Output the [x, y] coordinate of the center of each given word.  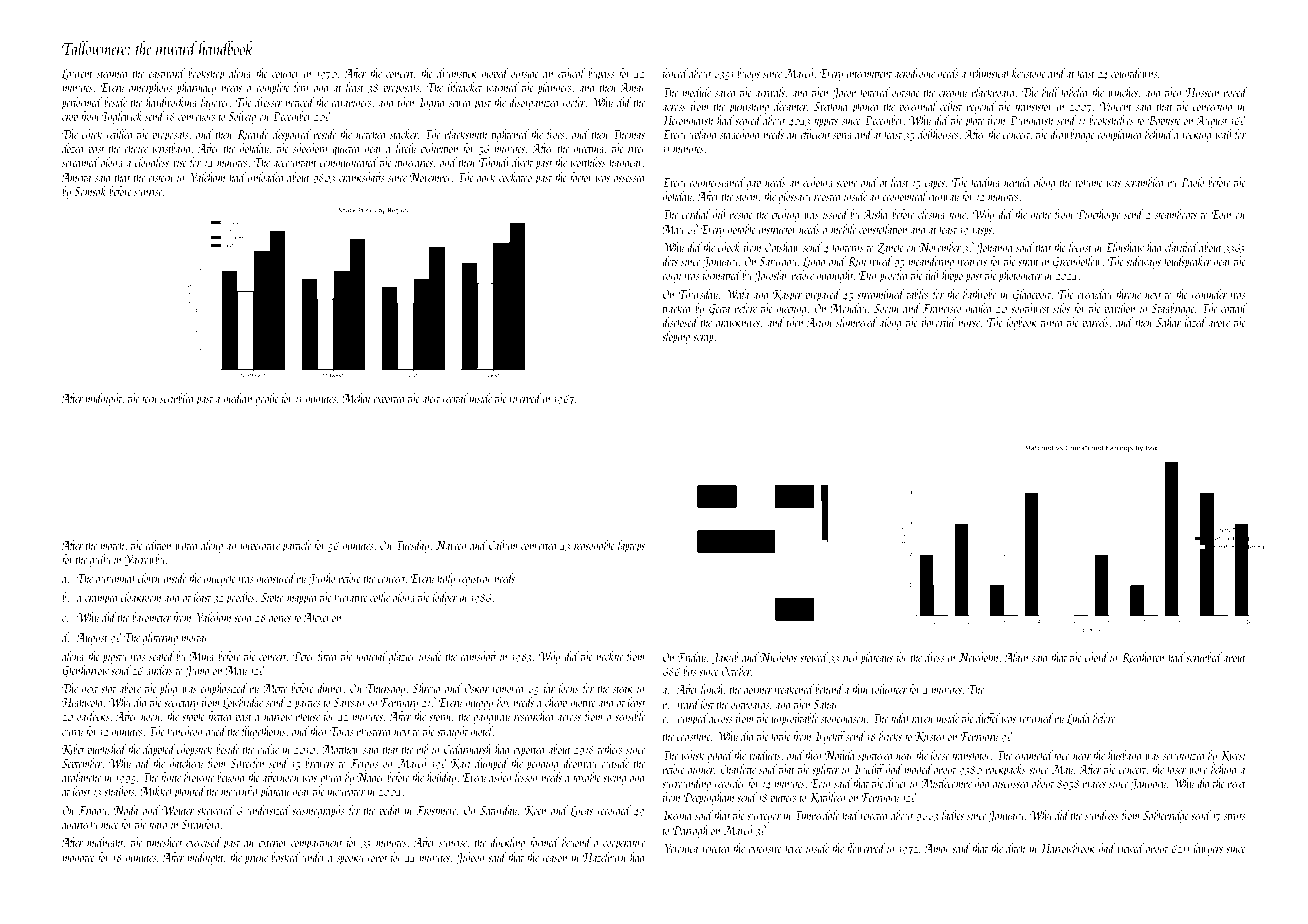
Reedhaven [1142, 657]
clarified [1181, 248]
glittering [160, 638]
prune [256, 860]
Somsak [90, 191]
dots [670, 261]
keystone [1029, 74]
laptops [631, 546]
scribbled [178, 398]
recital [455, 398]
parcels [1095, 323]
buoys [748, 74]
